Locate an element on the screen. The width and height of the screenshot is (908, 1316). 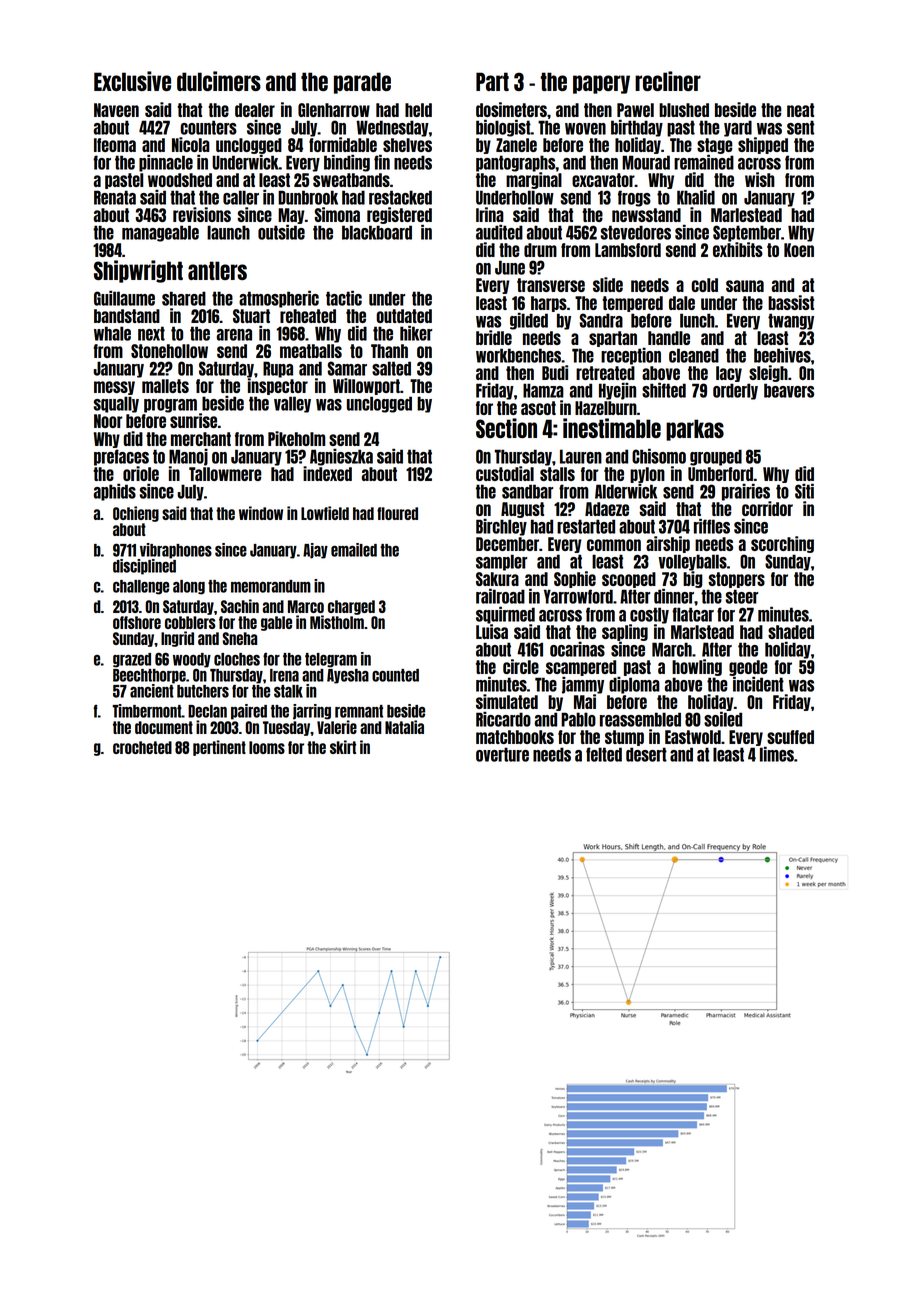
Guillaume is located at coordinates (124, 298).
